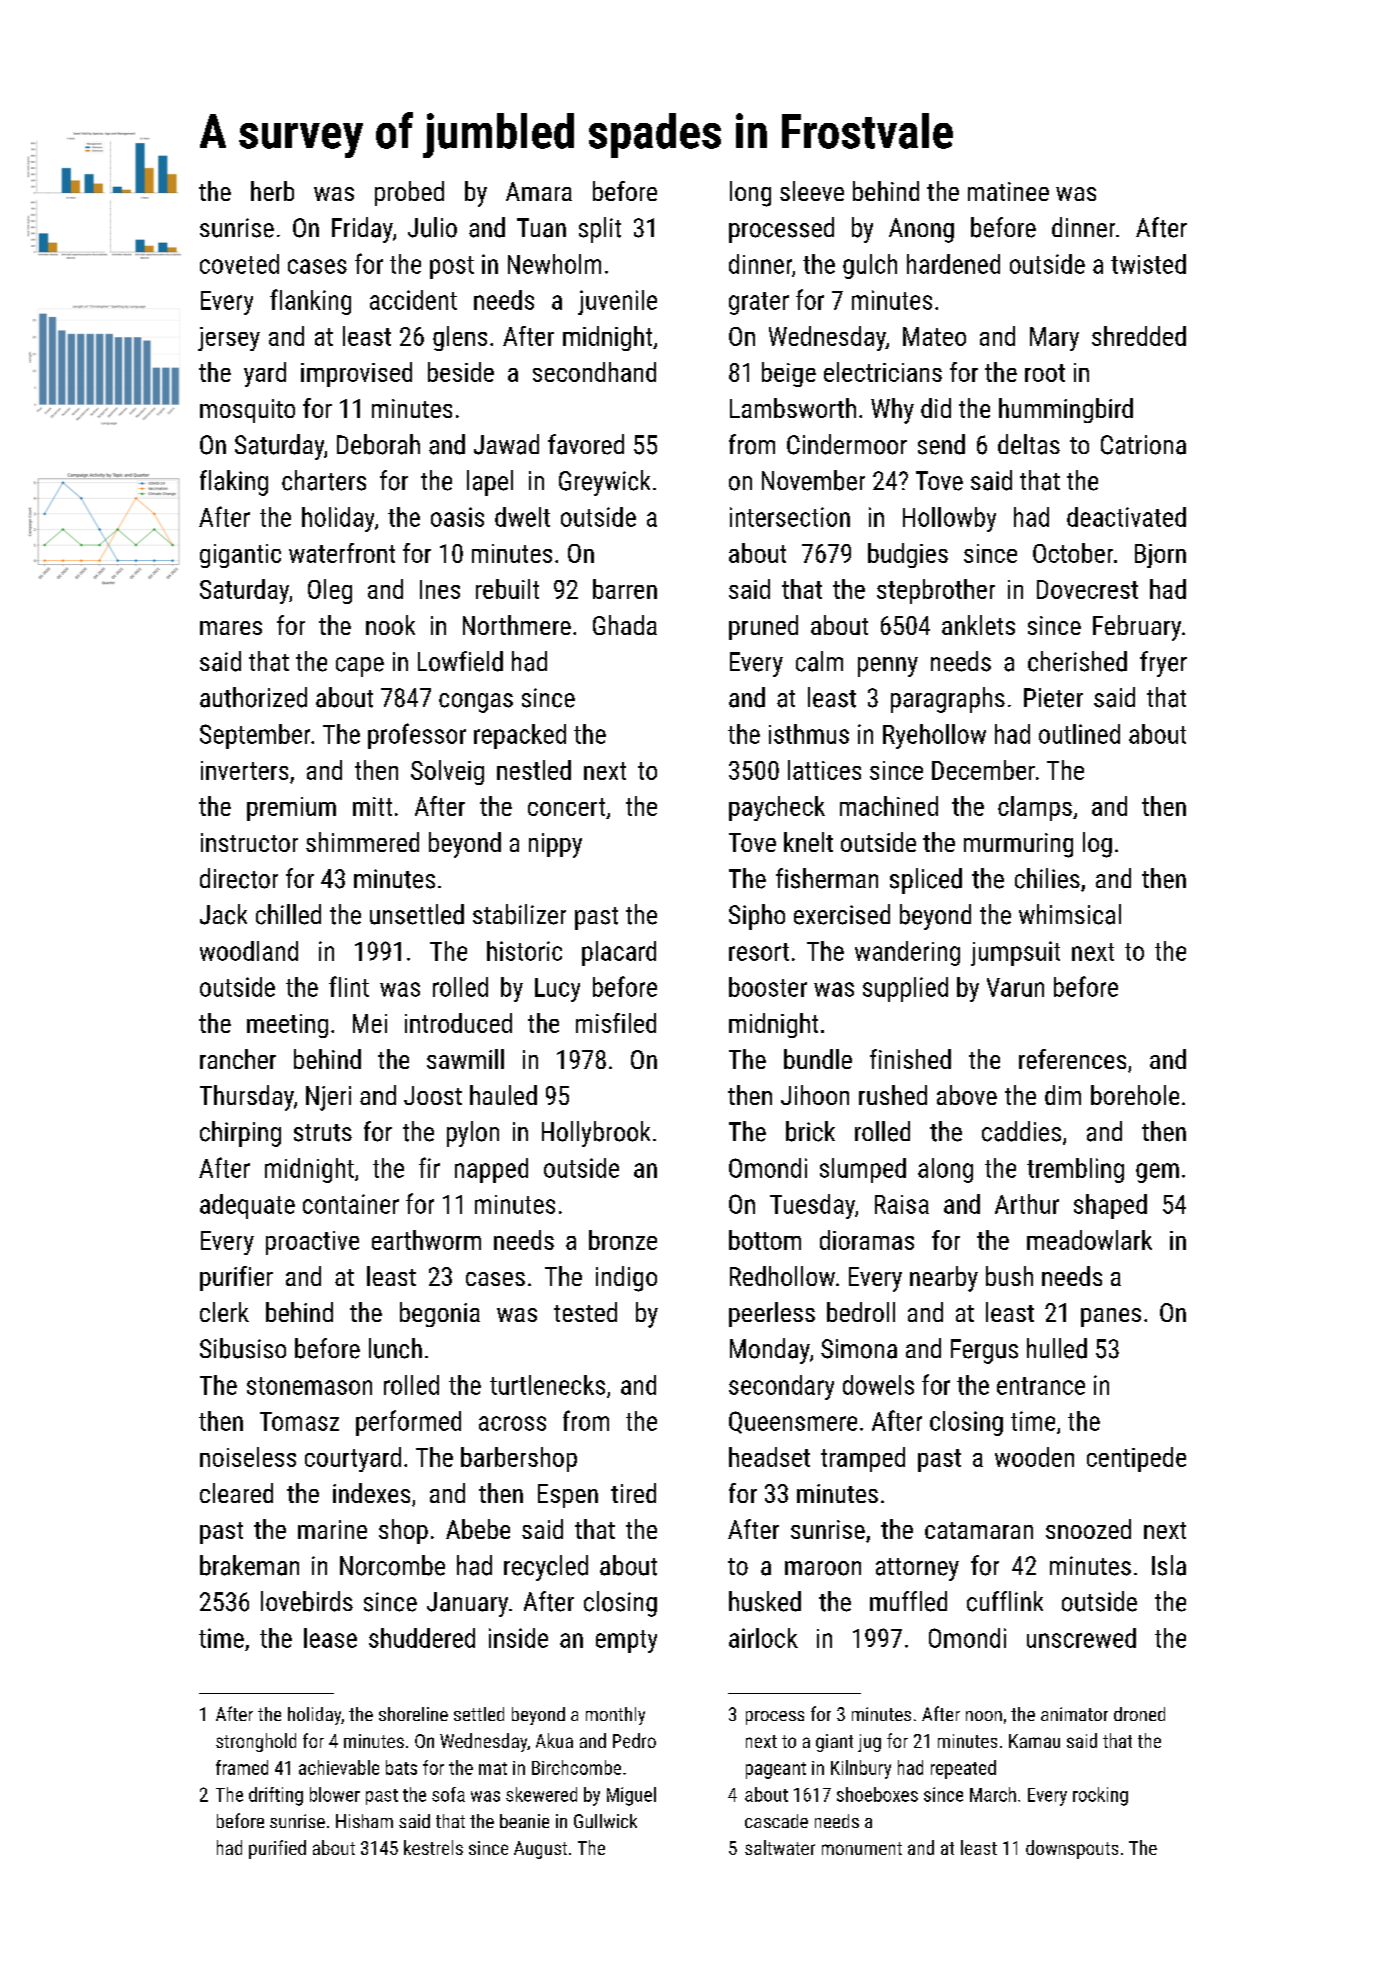  What do you see at coordinates (1072, 1849) in the document?
I see `downspouts` at bounding box center [1072, 1849].
